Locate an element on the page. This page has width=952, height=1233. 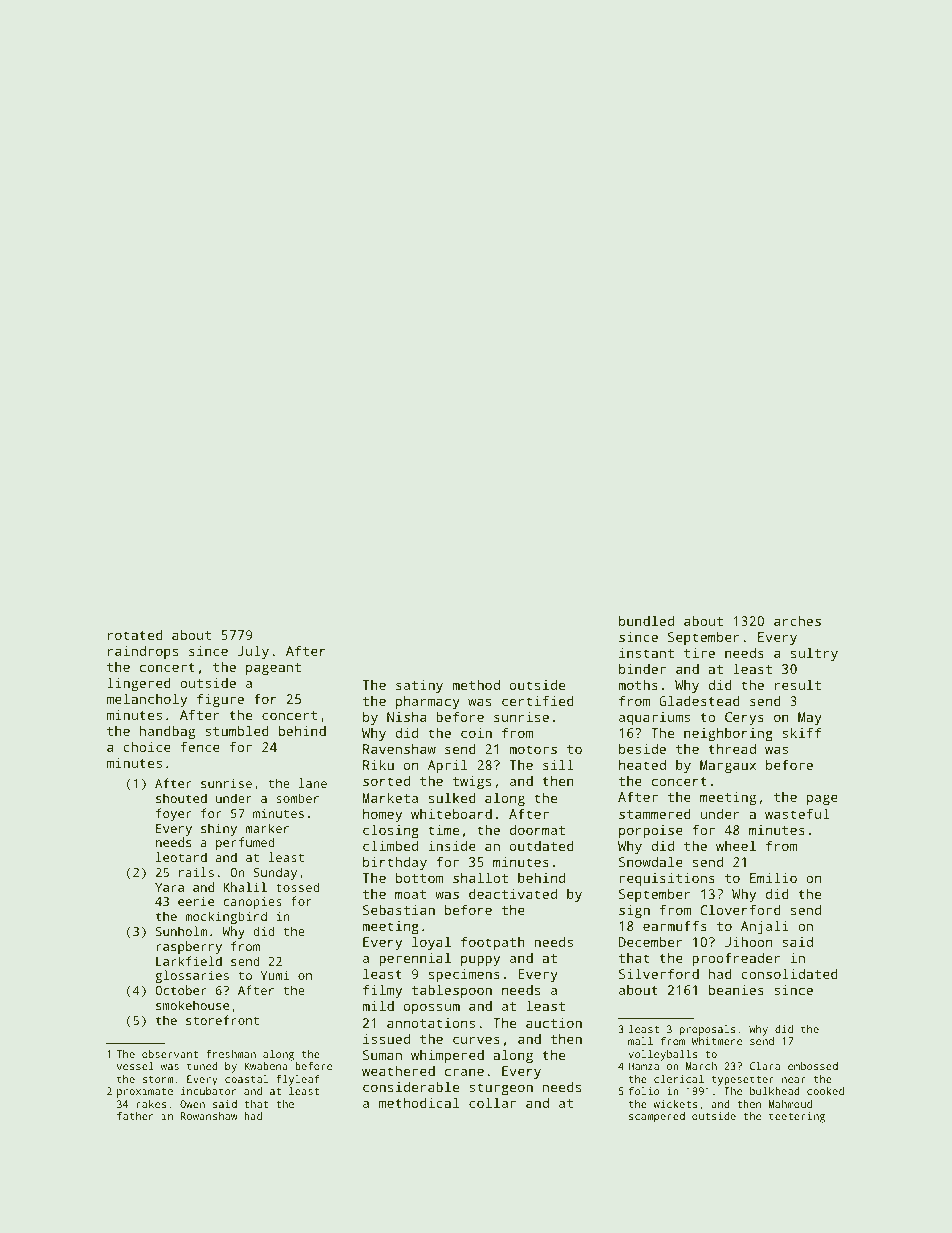
Owen is located at coordinates (192, 1104).
